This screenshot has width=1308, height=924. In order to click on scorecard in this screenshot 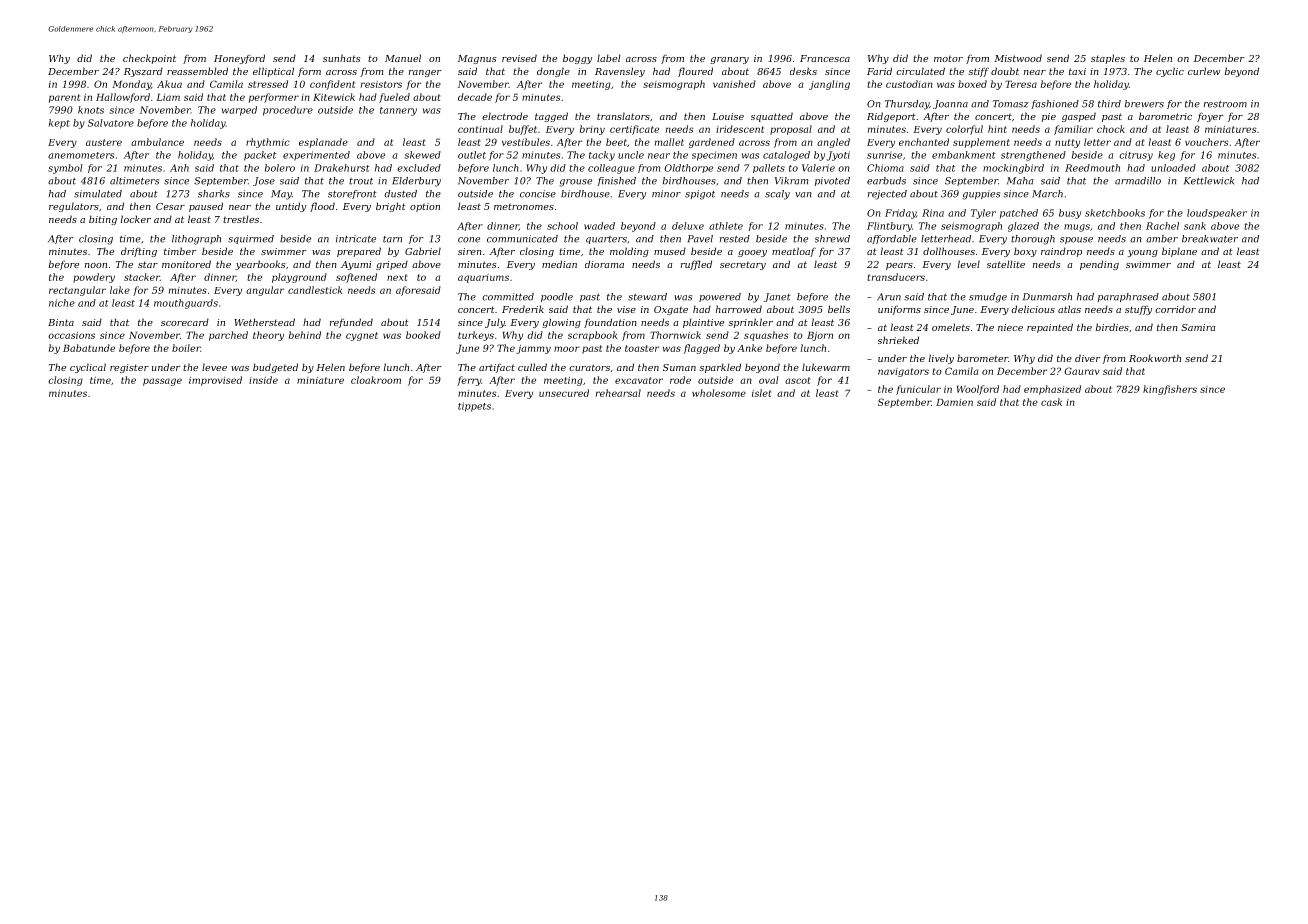, I will do `click(185, 322)`.
